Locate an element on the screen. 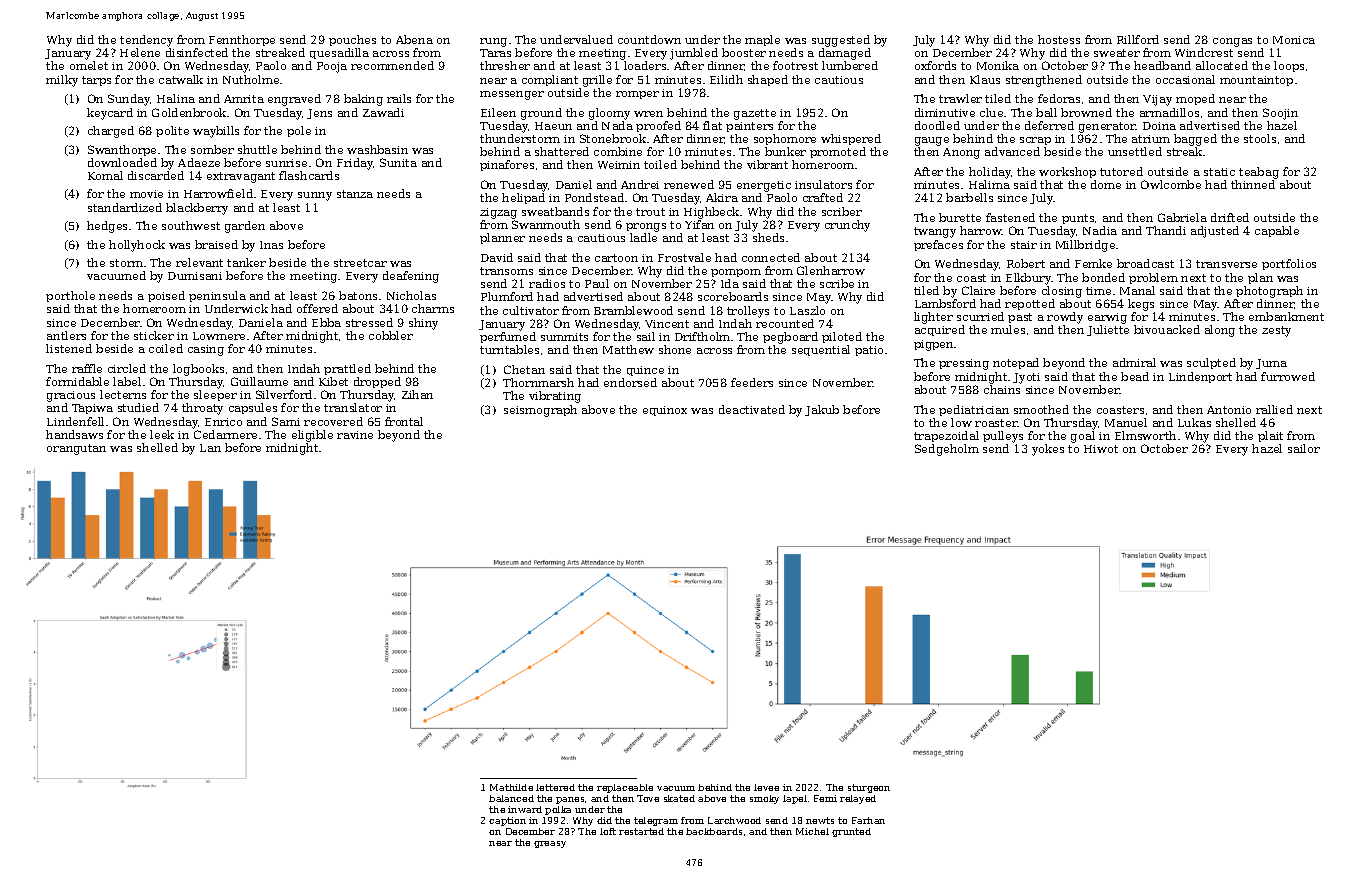 The height and width of the screenshot is (887, 1372). suggested is located at coordinates (841, 41).
